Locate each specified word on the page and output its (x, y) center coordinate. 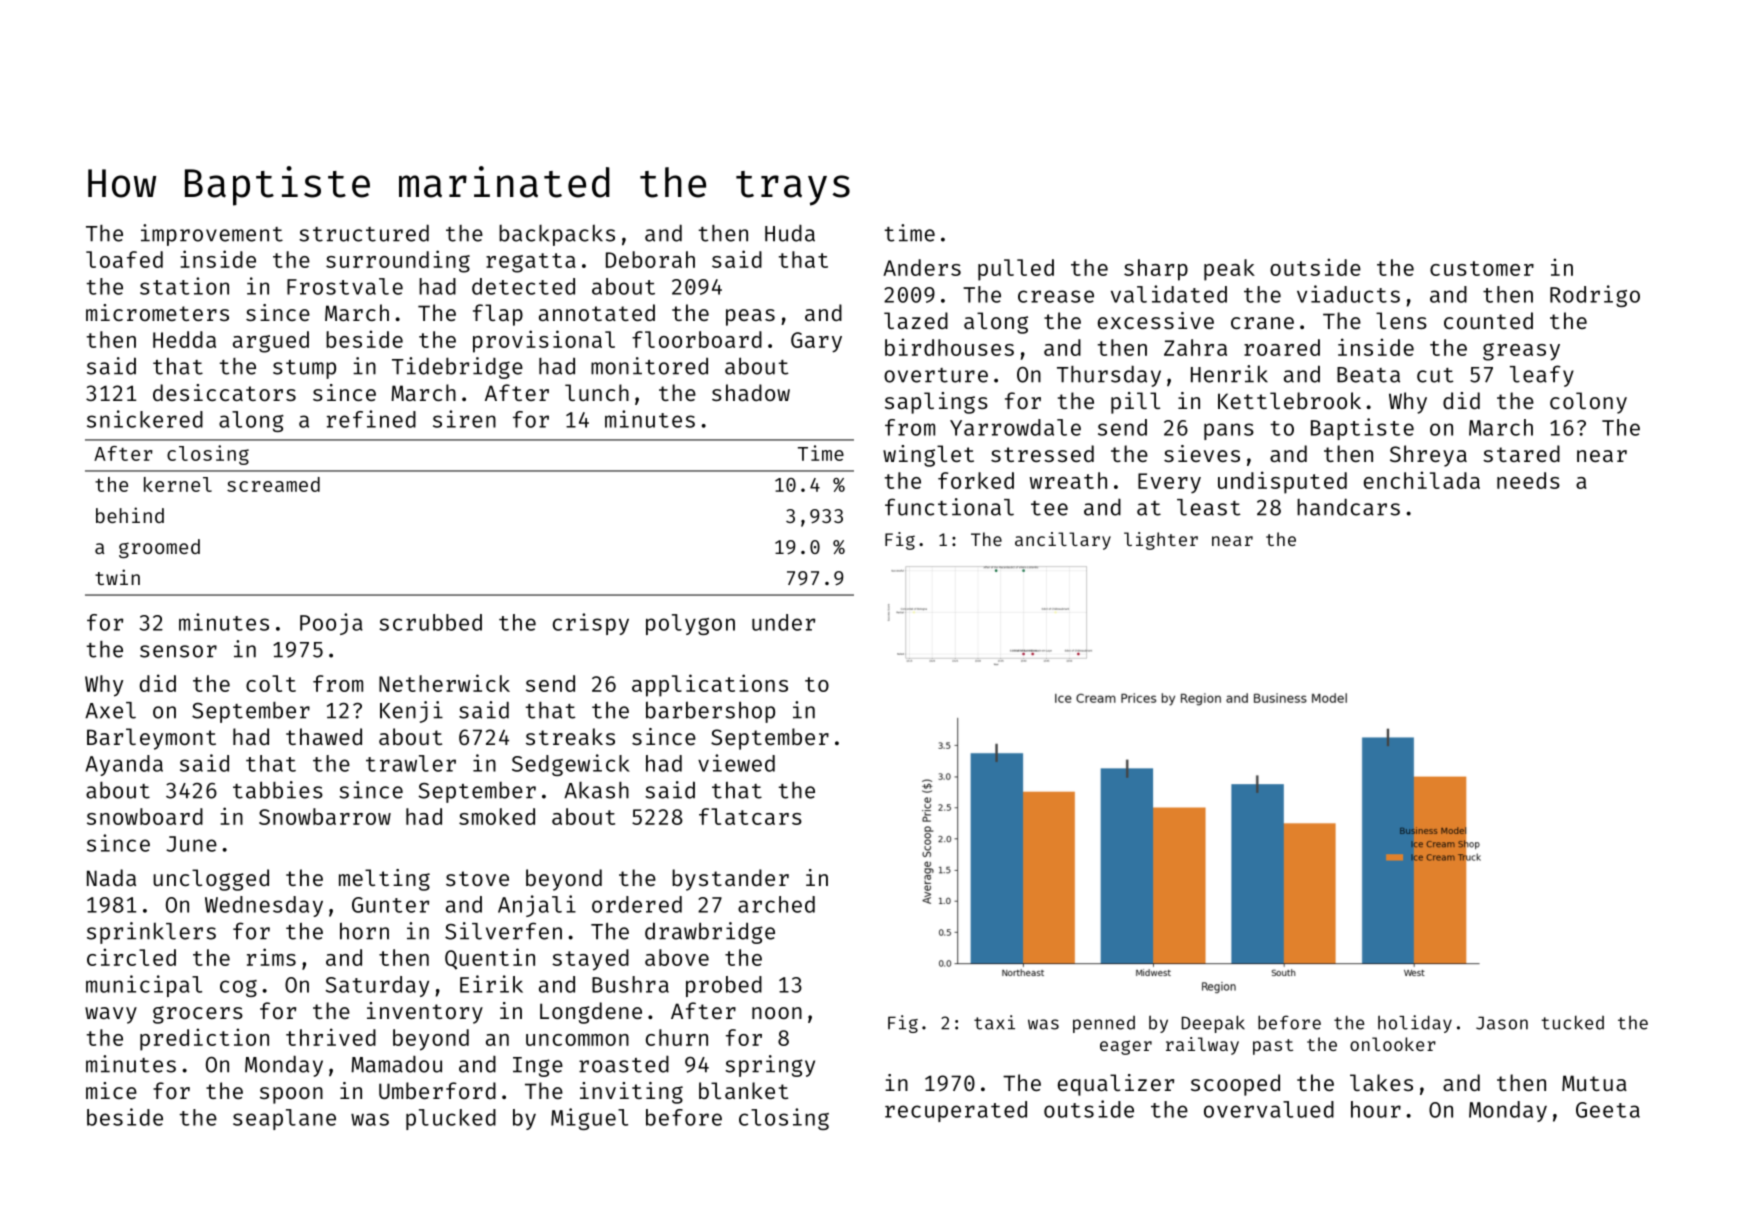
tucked (1572, 1023)
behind (130, 515)
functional (949, 507)
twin (117, 577)
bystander (730, 880)
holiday (1415, 1024)
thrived (331, 1037)
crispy (591, 624)
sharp (1156, 270)
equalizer (1116, 1085)
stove (477, 878)
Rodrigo (1595, 296)
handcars (1348, 507)
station (184, 286)
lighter (1161, 541)
